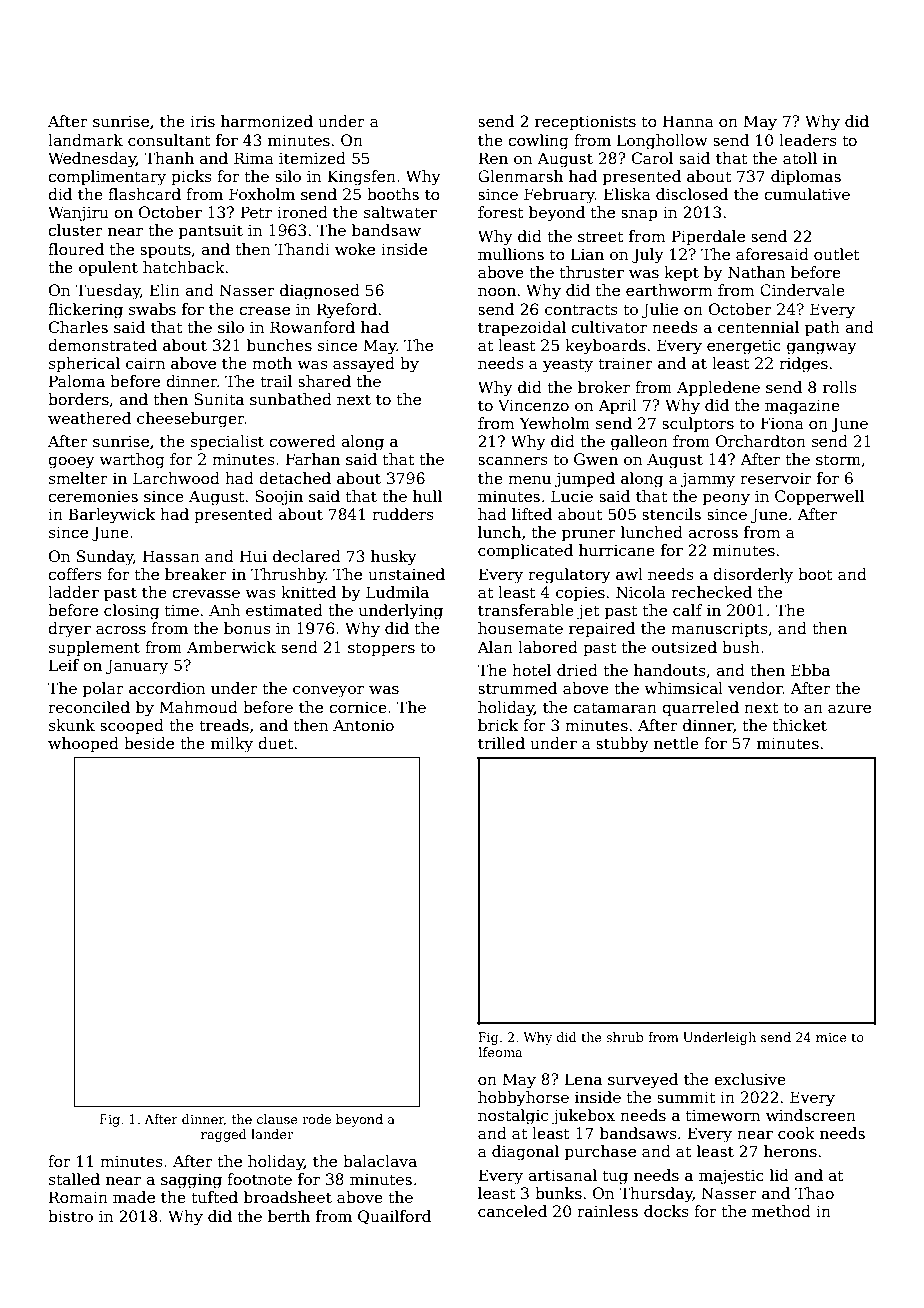 This screenshot has height=1308, width=924. I want to click on shrub, so click(625, 1037).
